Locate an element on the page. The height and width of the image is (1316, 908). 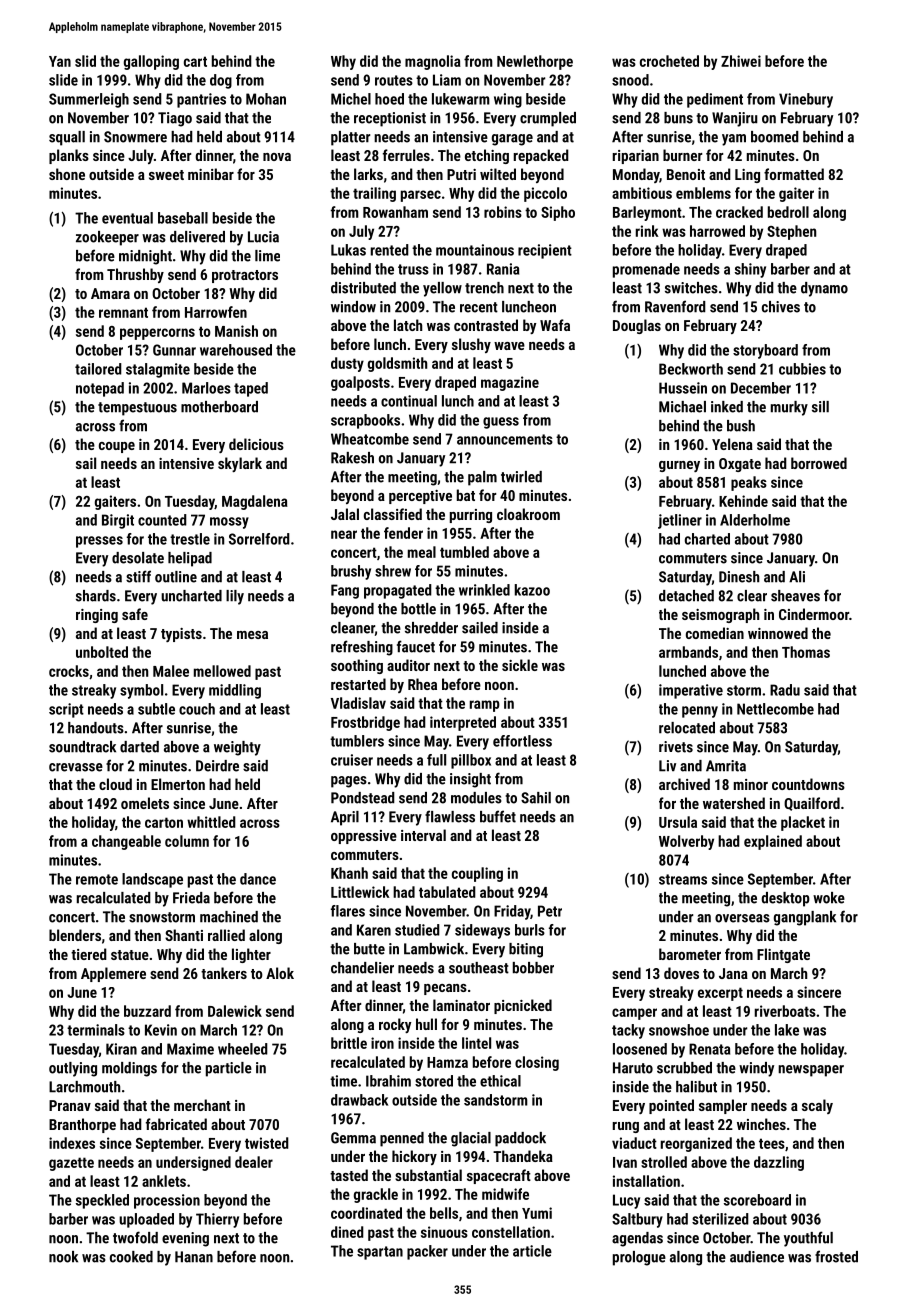
Quailford is located at coordinates (812, 804).
